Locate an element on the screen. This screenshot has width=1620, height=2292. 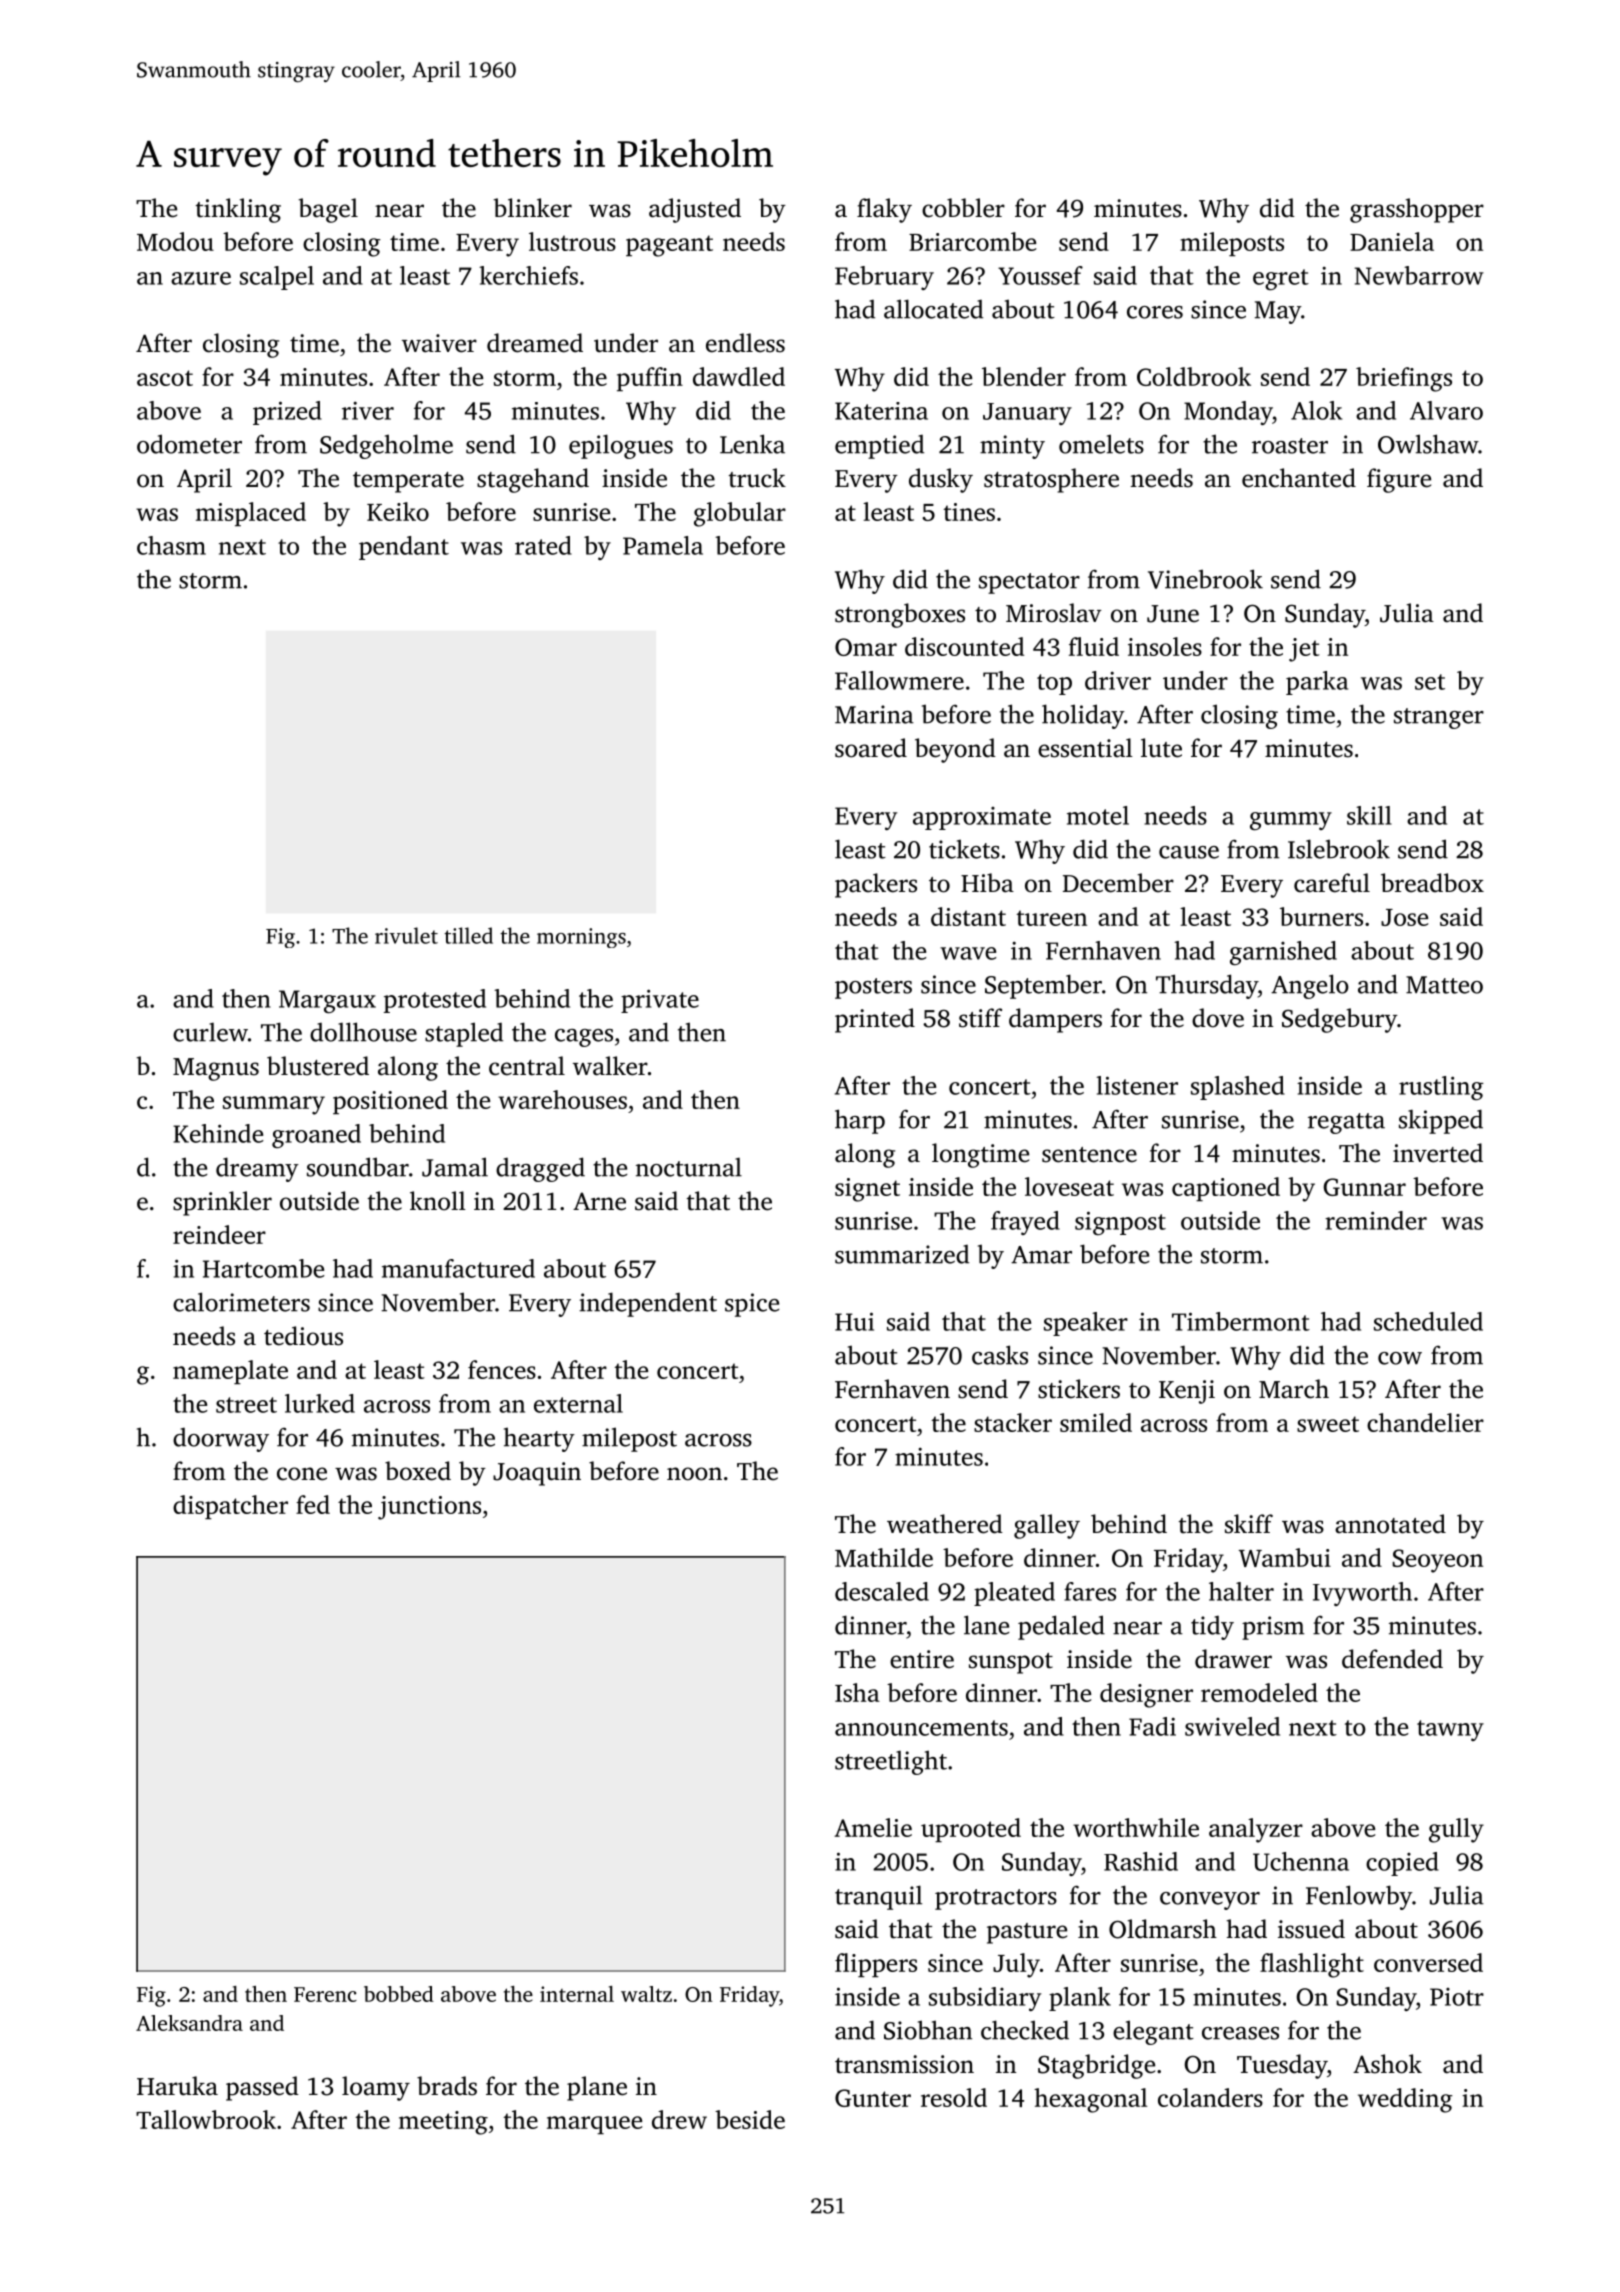
boxed is located at coordinates (418, 1471).
